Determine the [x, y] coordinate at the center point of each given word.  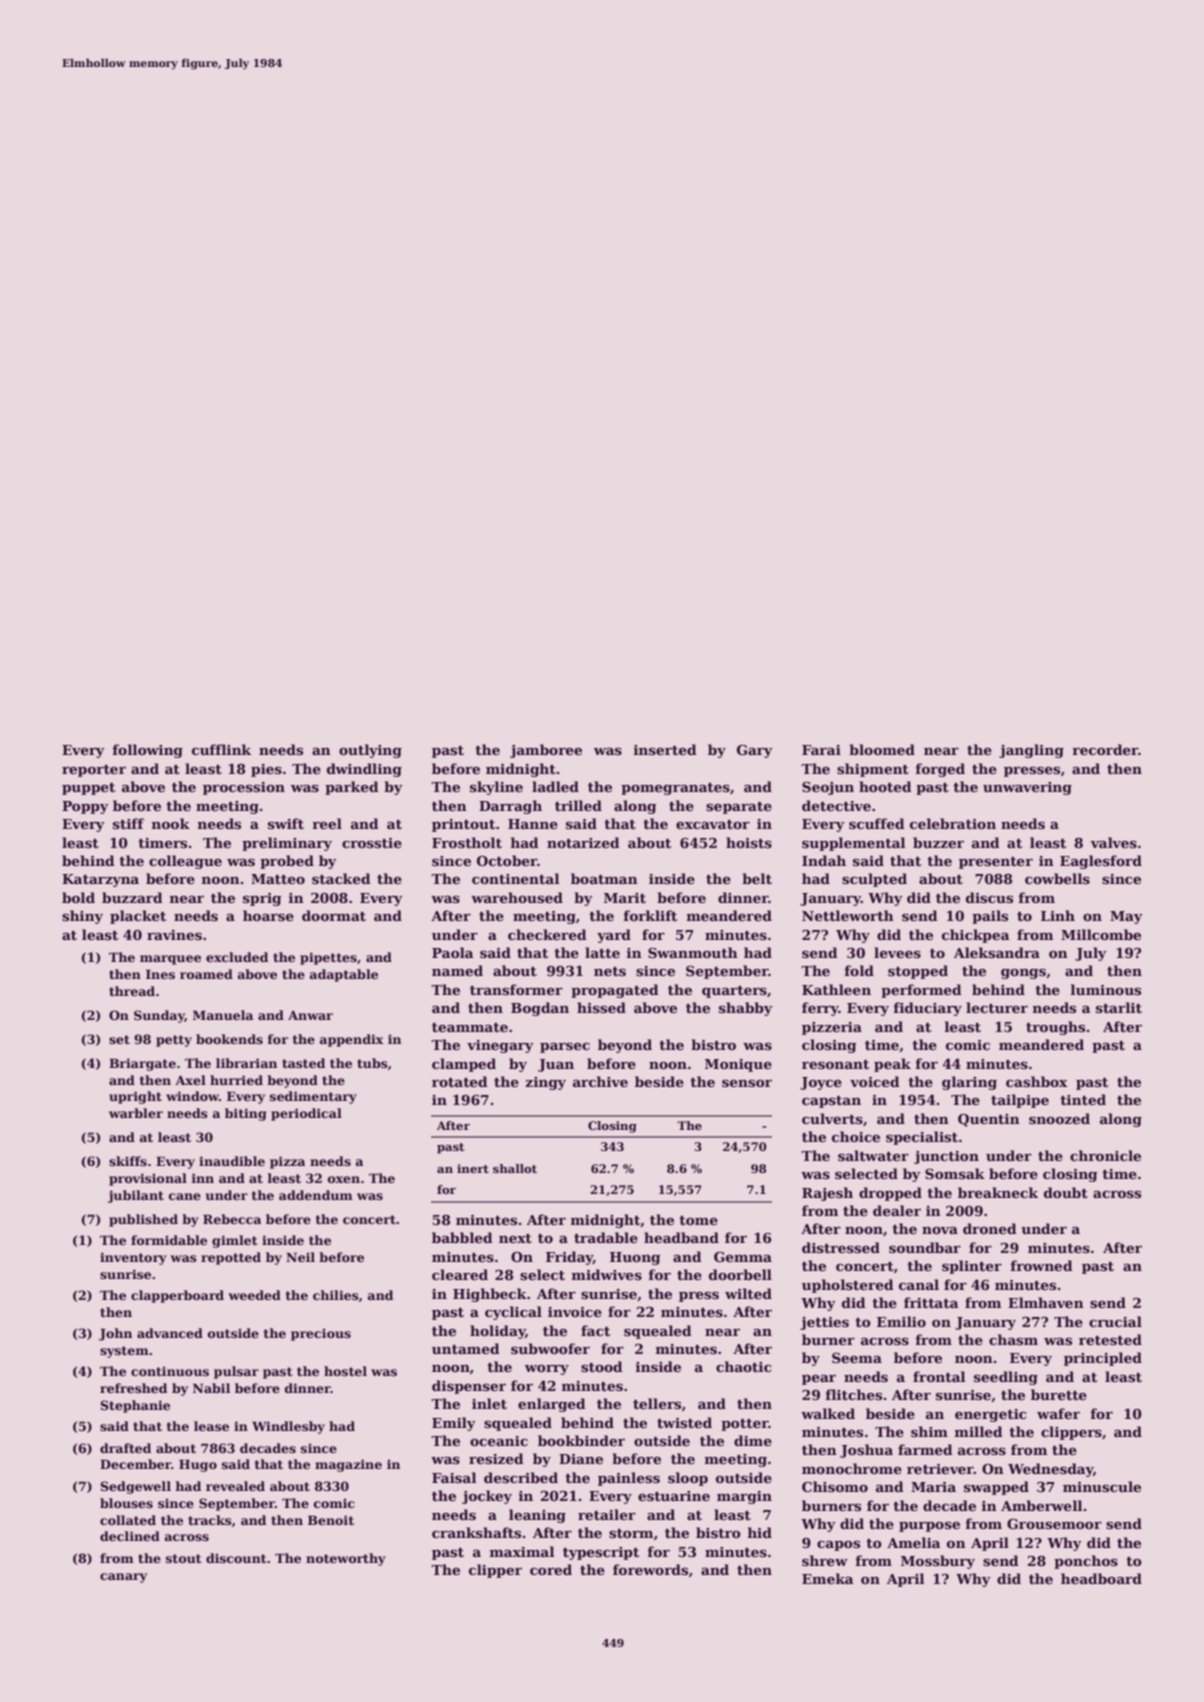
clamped [464, 1065]
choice [856, 1136]
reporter [94, 771]
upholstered [848, 1286]
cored [551, 1569]
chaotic [743, 1366]
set [119, 1039]
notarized [583, 842]
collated [128, 1520]
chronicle [1105, 1155]
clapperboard [177, 1296]
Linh [1058, 915]
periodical [306, 1114]
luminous [1105, 989]
